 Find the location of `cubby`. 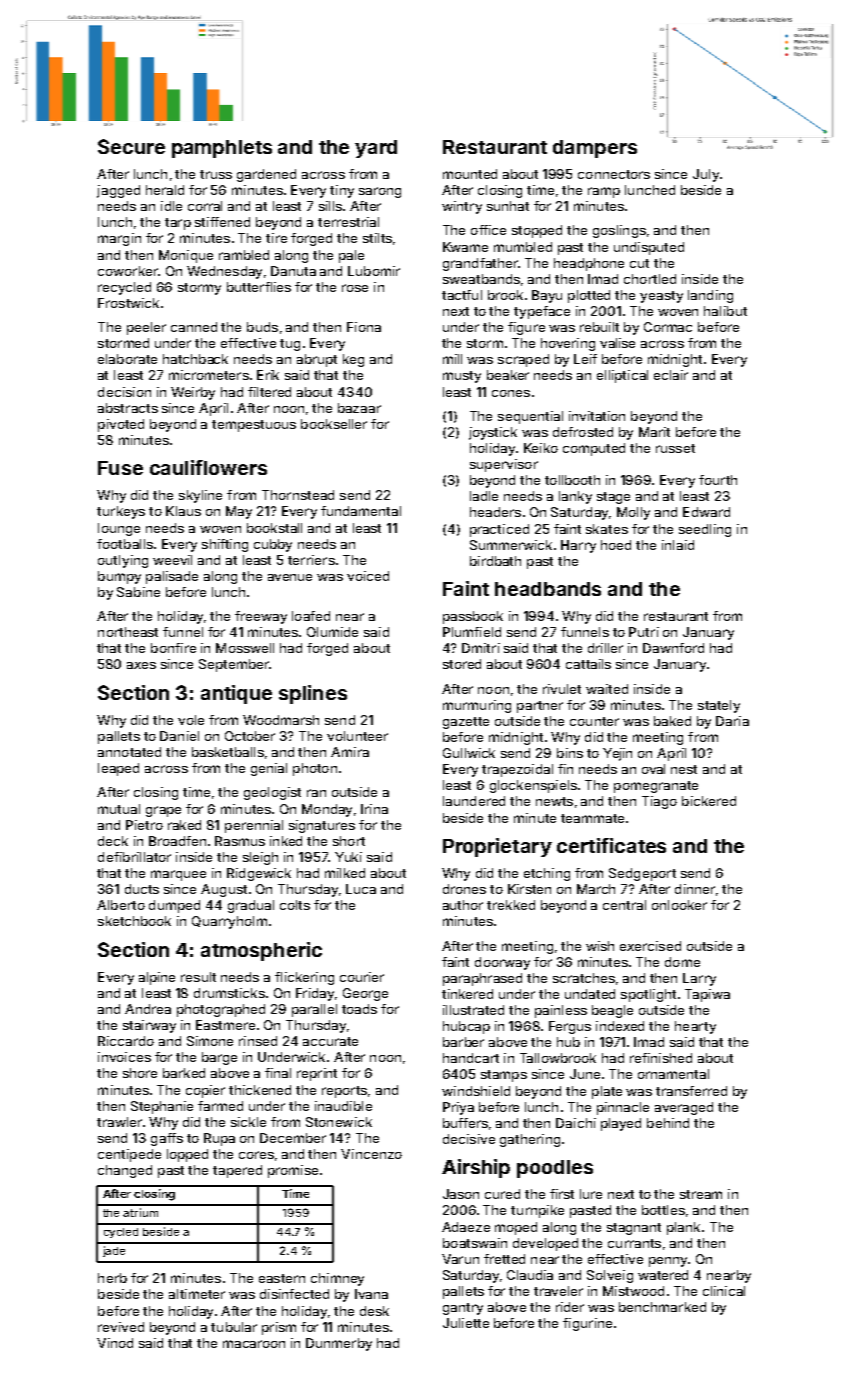

cubby is located at coordinates (273, 545).
